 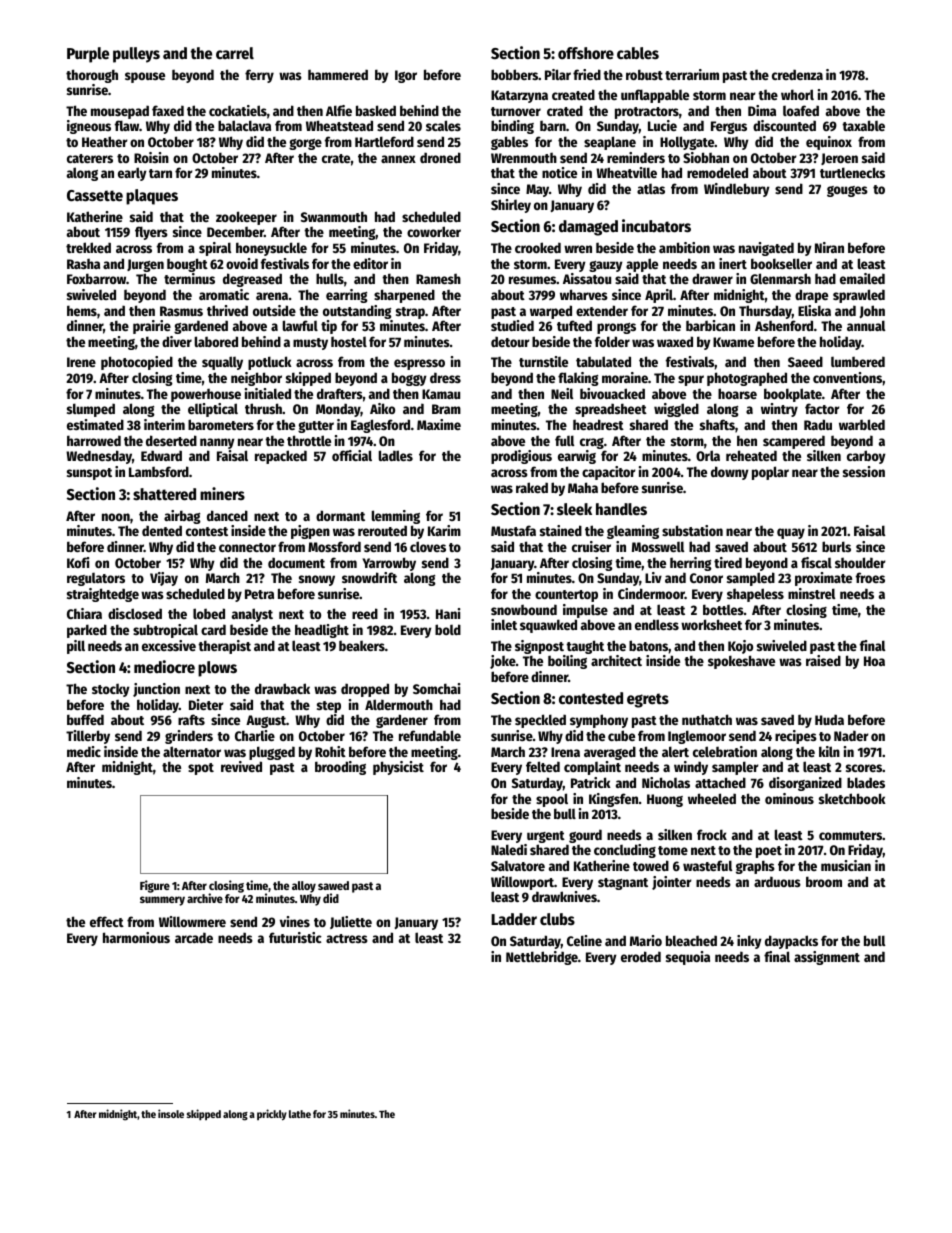 What do you see at coordinates (182, 517) in the image?
I see `airbag` at bounding box center [182, 517].
